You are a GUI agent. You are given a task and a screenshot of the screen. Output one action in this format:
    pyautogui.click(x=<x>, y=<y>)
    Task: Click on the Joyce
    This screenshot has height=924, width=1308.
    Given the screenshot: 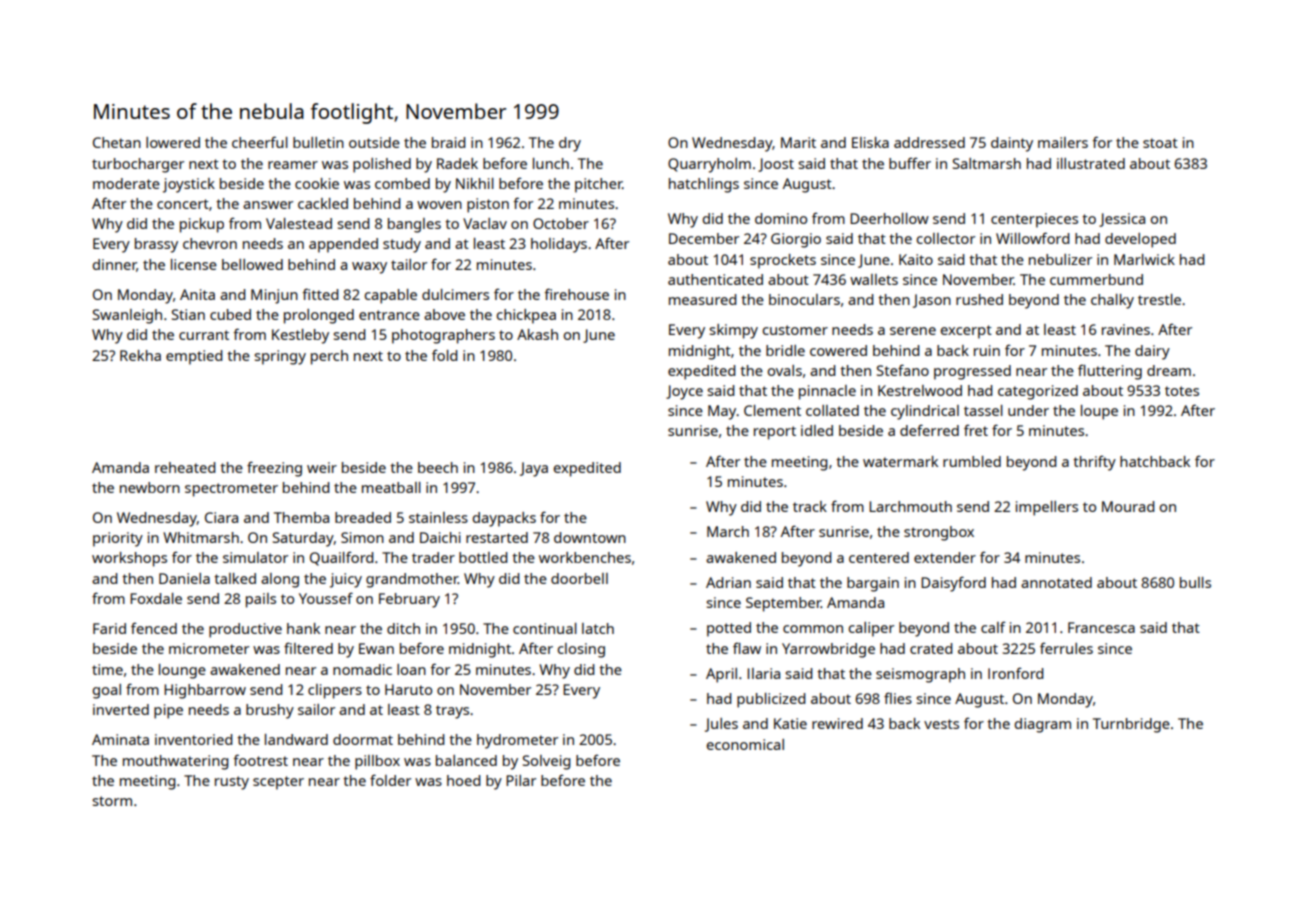 What is the action you would take?
    pyautogui.click(x=684, y=392)
